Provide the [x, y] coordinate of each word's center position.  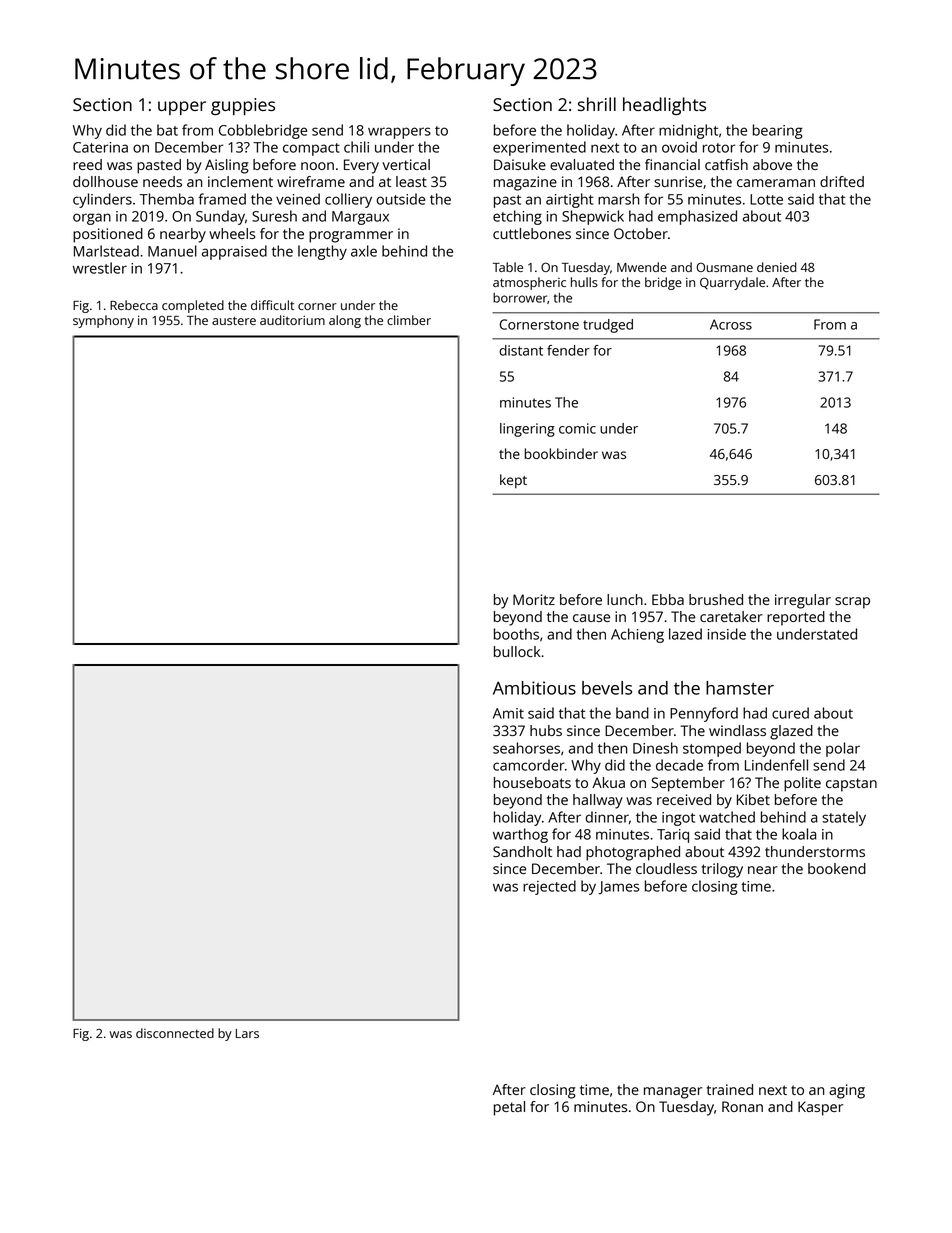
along [345, 321]
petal [509, 1108]
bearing [778, 131]
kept [513, 481]
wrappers [399, 133]
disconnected [175, 1033]
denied [777, 267]
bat [167, 130]
